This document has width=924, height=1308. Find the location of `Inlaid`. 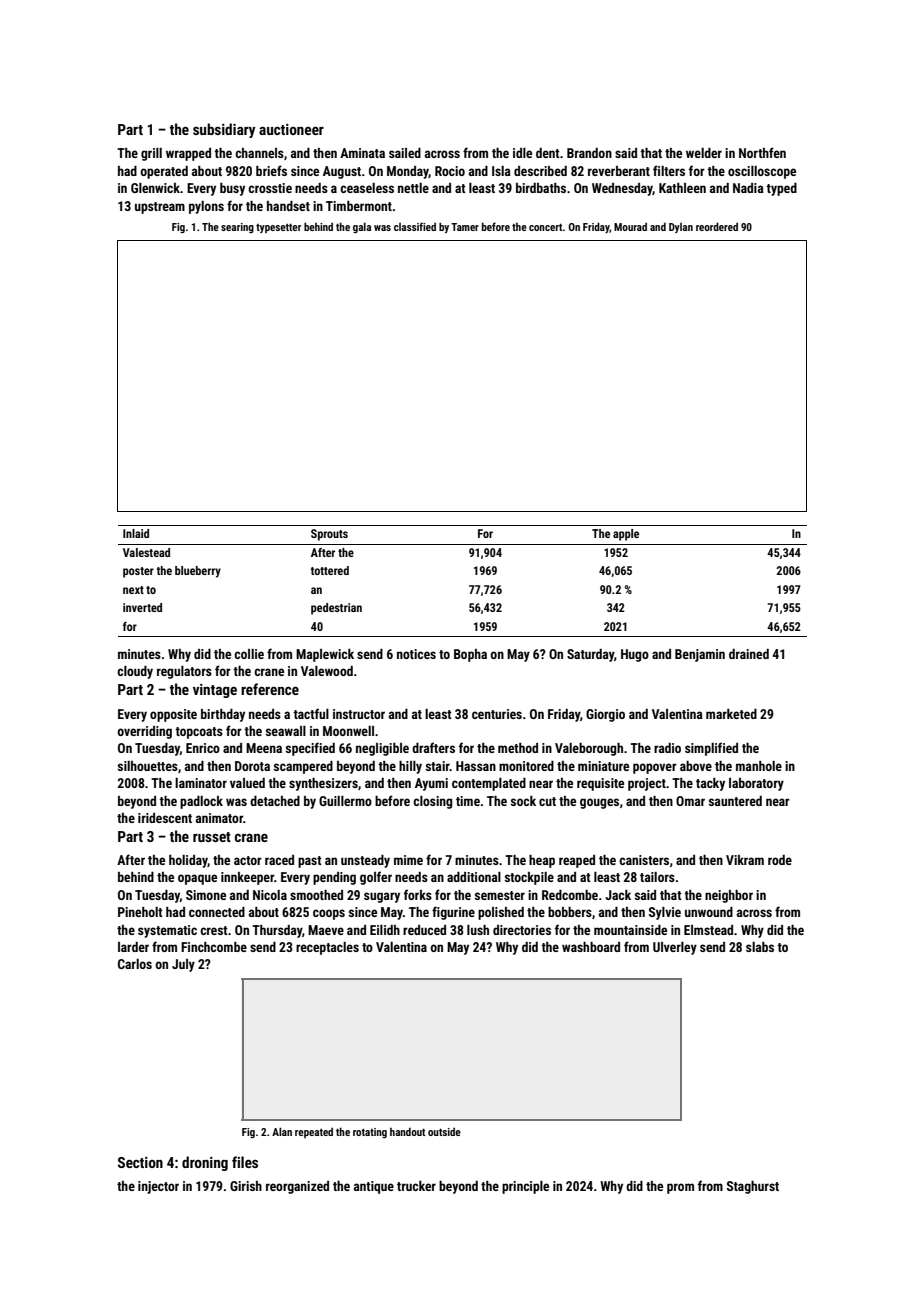

Inlaid is located at coordinates (136, 533).
